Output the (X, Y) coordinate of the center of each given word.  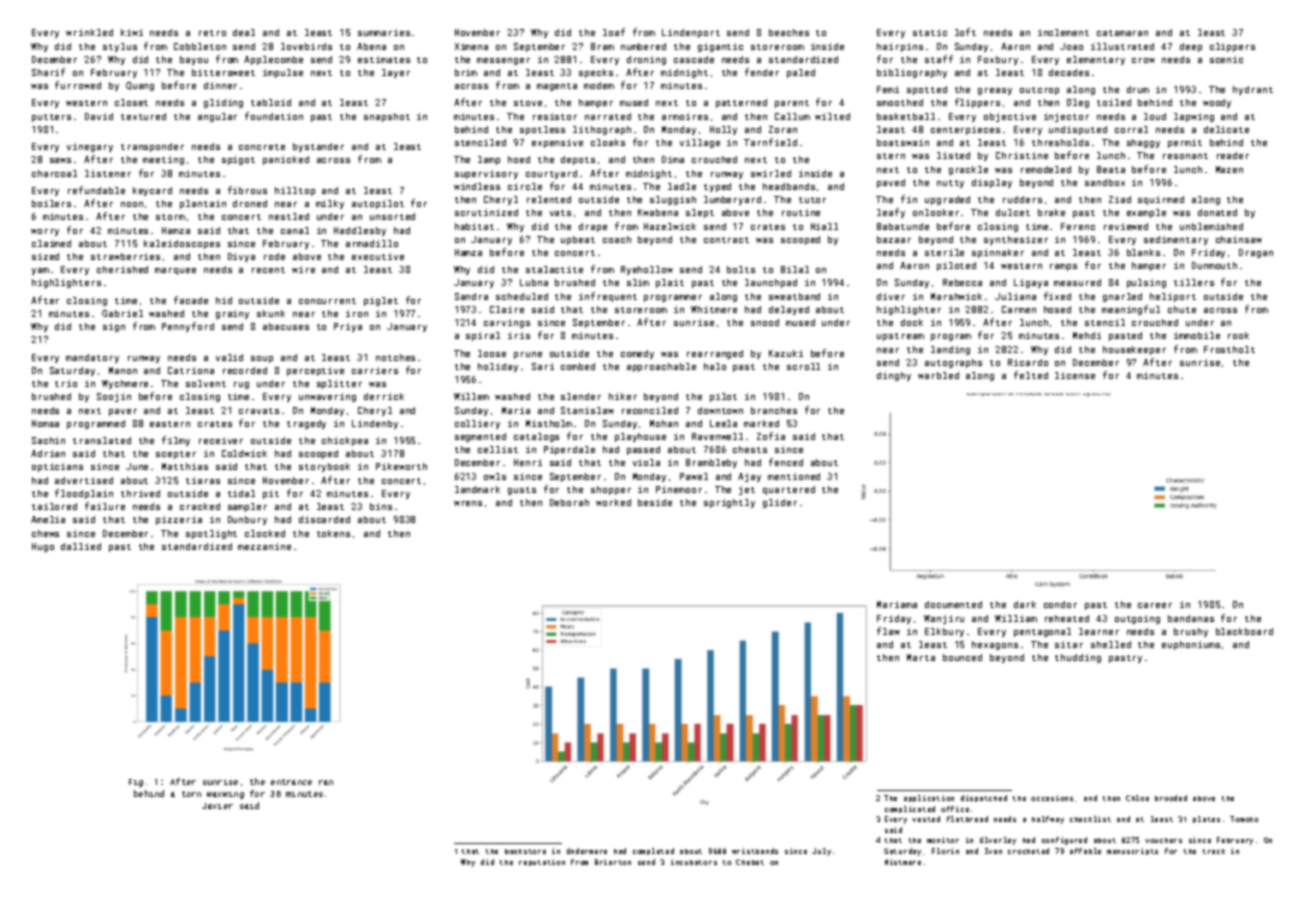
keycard (152, 191)
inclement (1063, 32)
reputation (542, 862)
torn (191, 794)
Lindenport (691, 33)
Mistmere (903, 862)
